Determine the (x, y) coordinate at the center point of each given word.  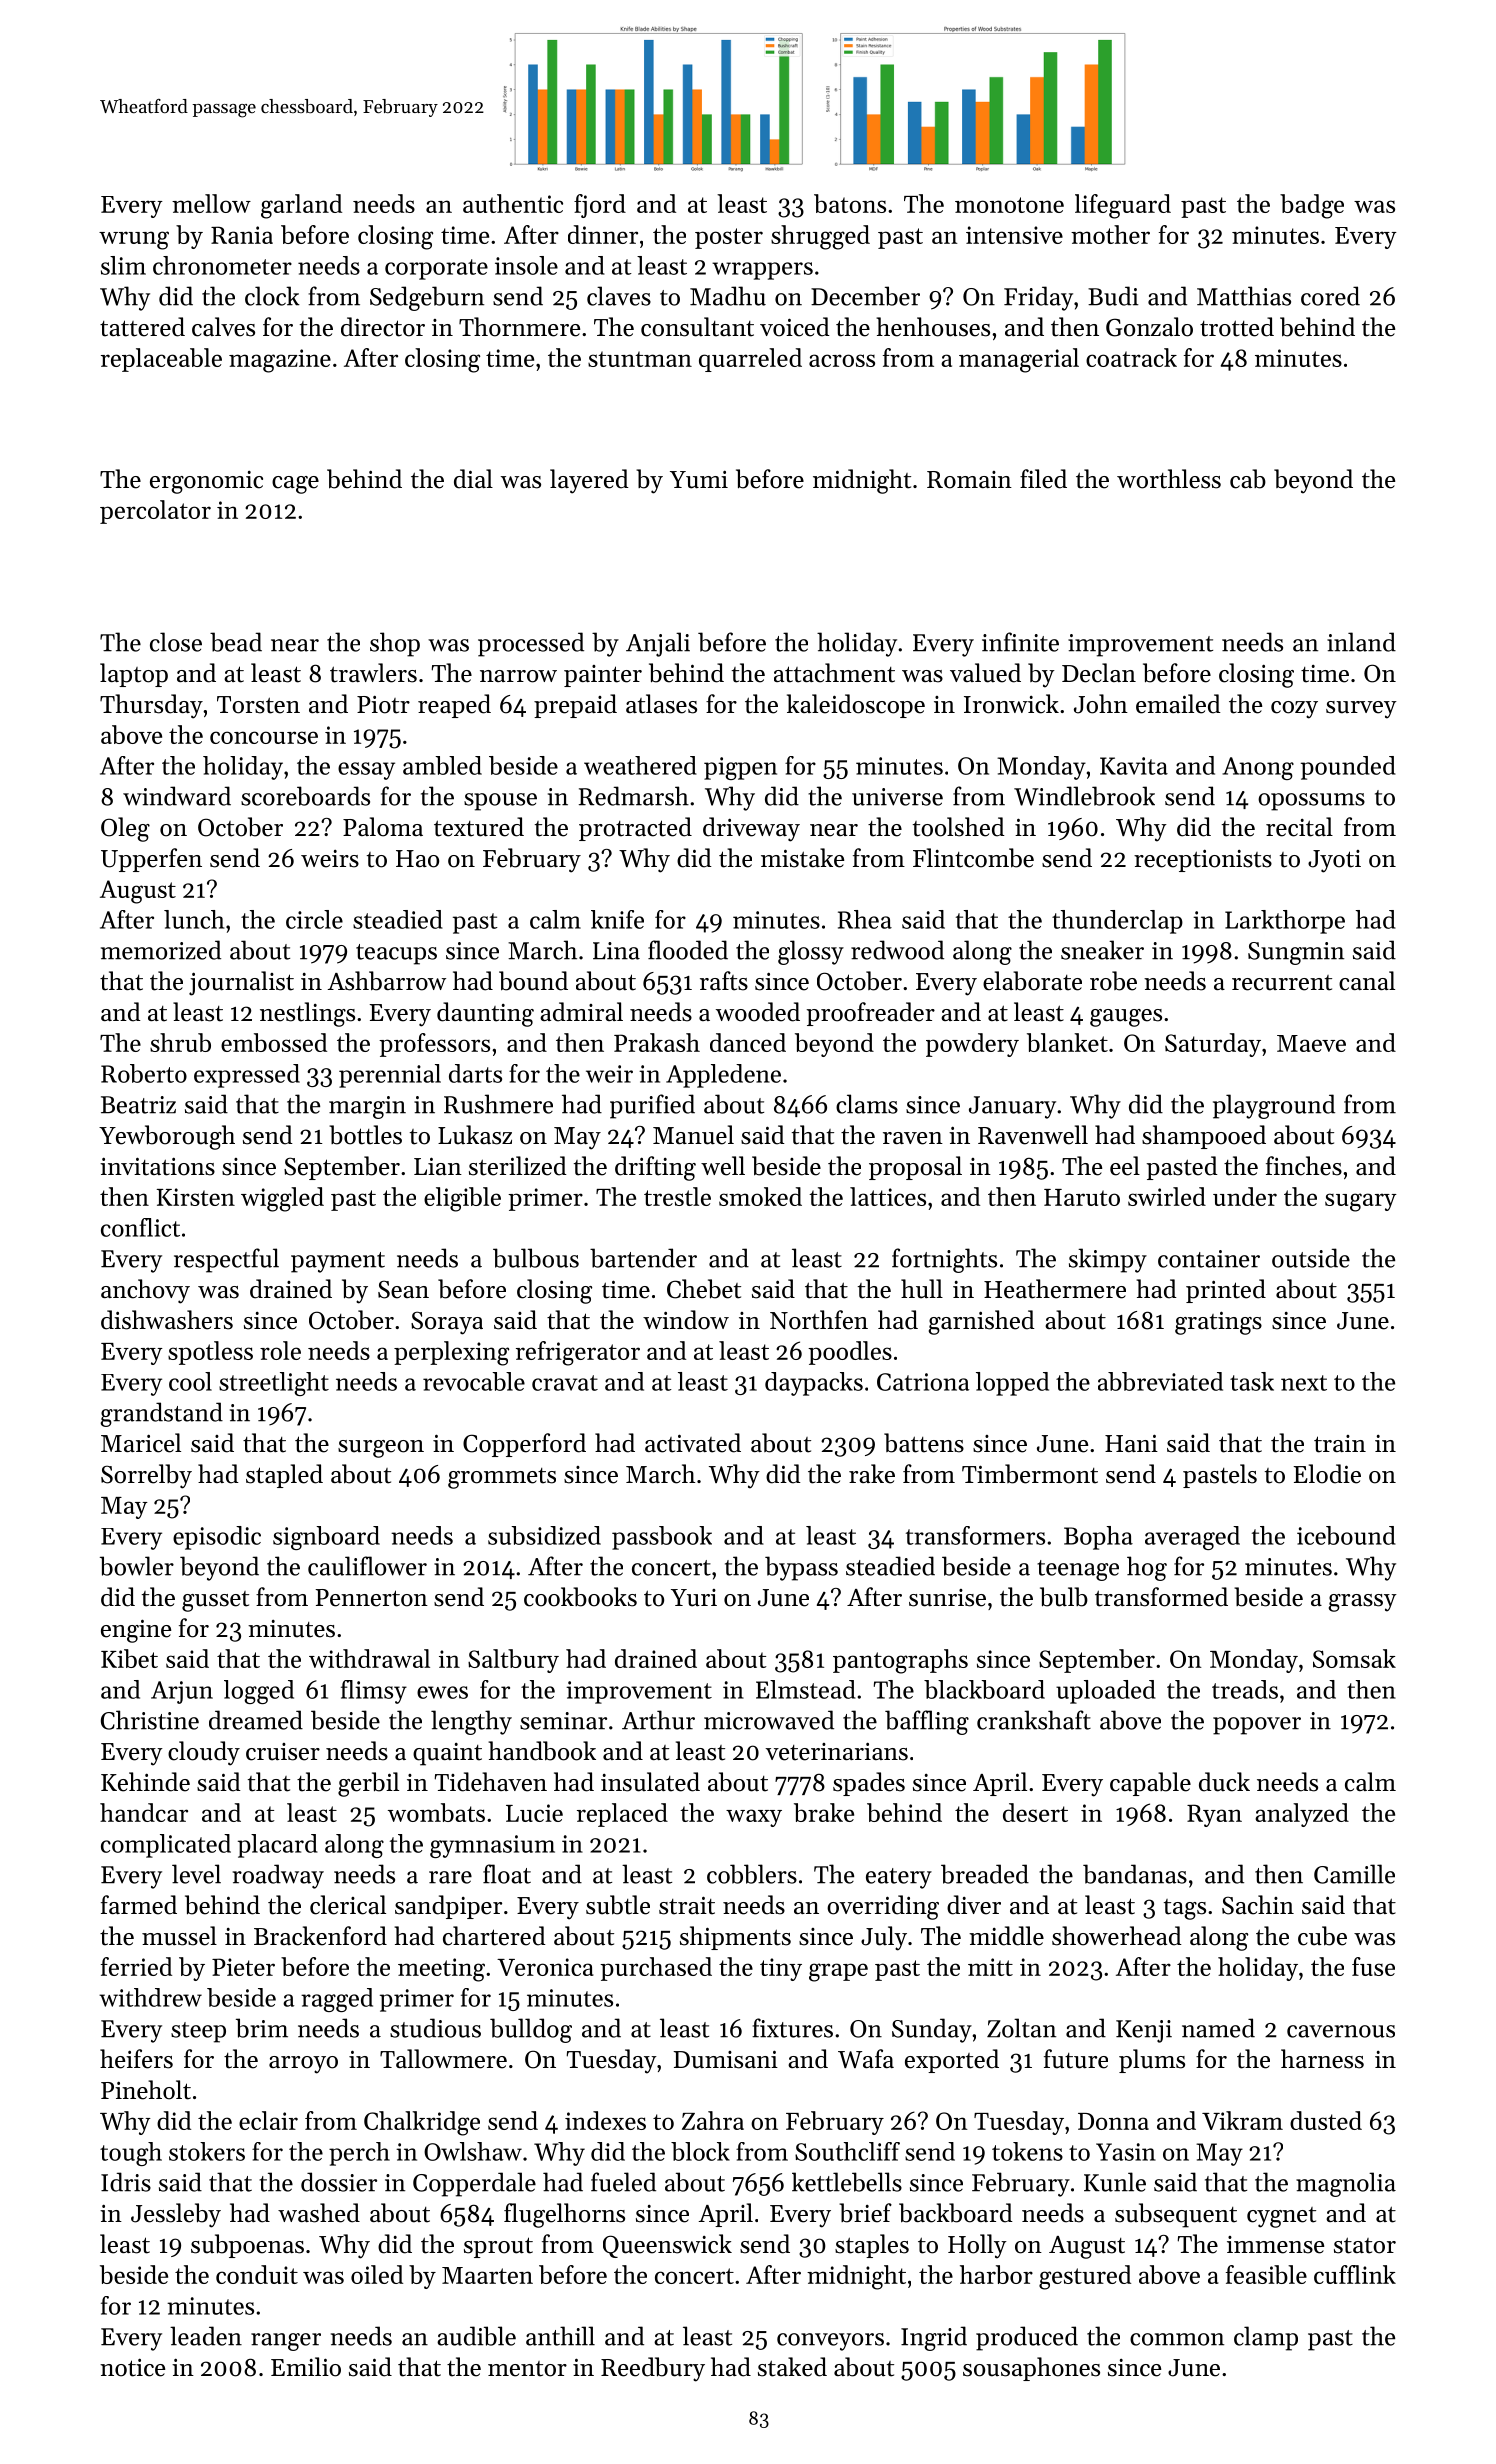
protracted (635, 829)
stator (1365, 2245)
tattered (142, 327)
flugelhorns (564, 2215)
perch (359, 2154)
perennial (390, 1076)
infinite (1020, 642)
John (1101, 704)
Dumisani (726, 2059)
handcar (144, 1812)
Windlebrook (1084, 796)
